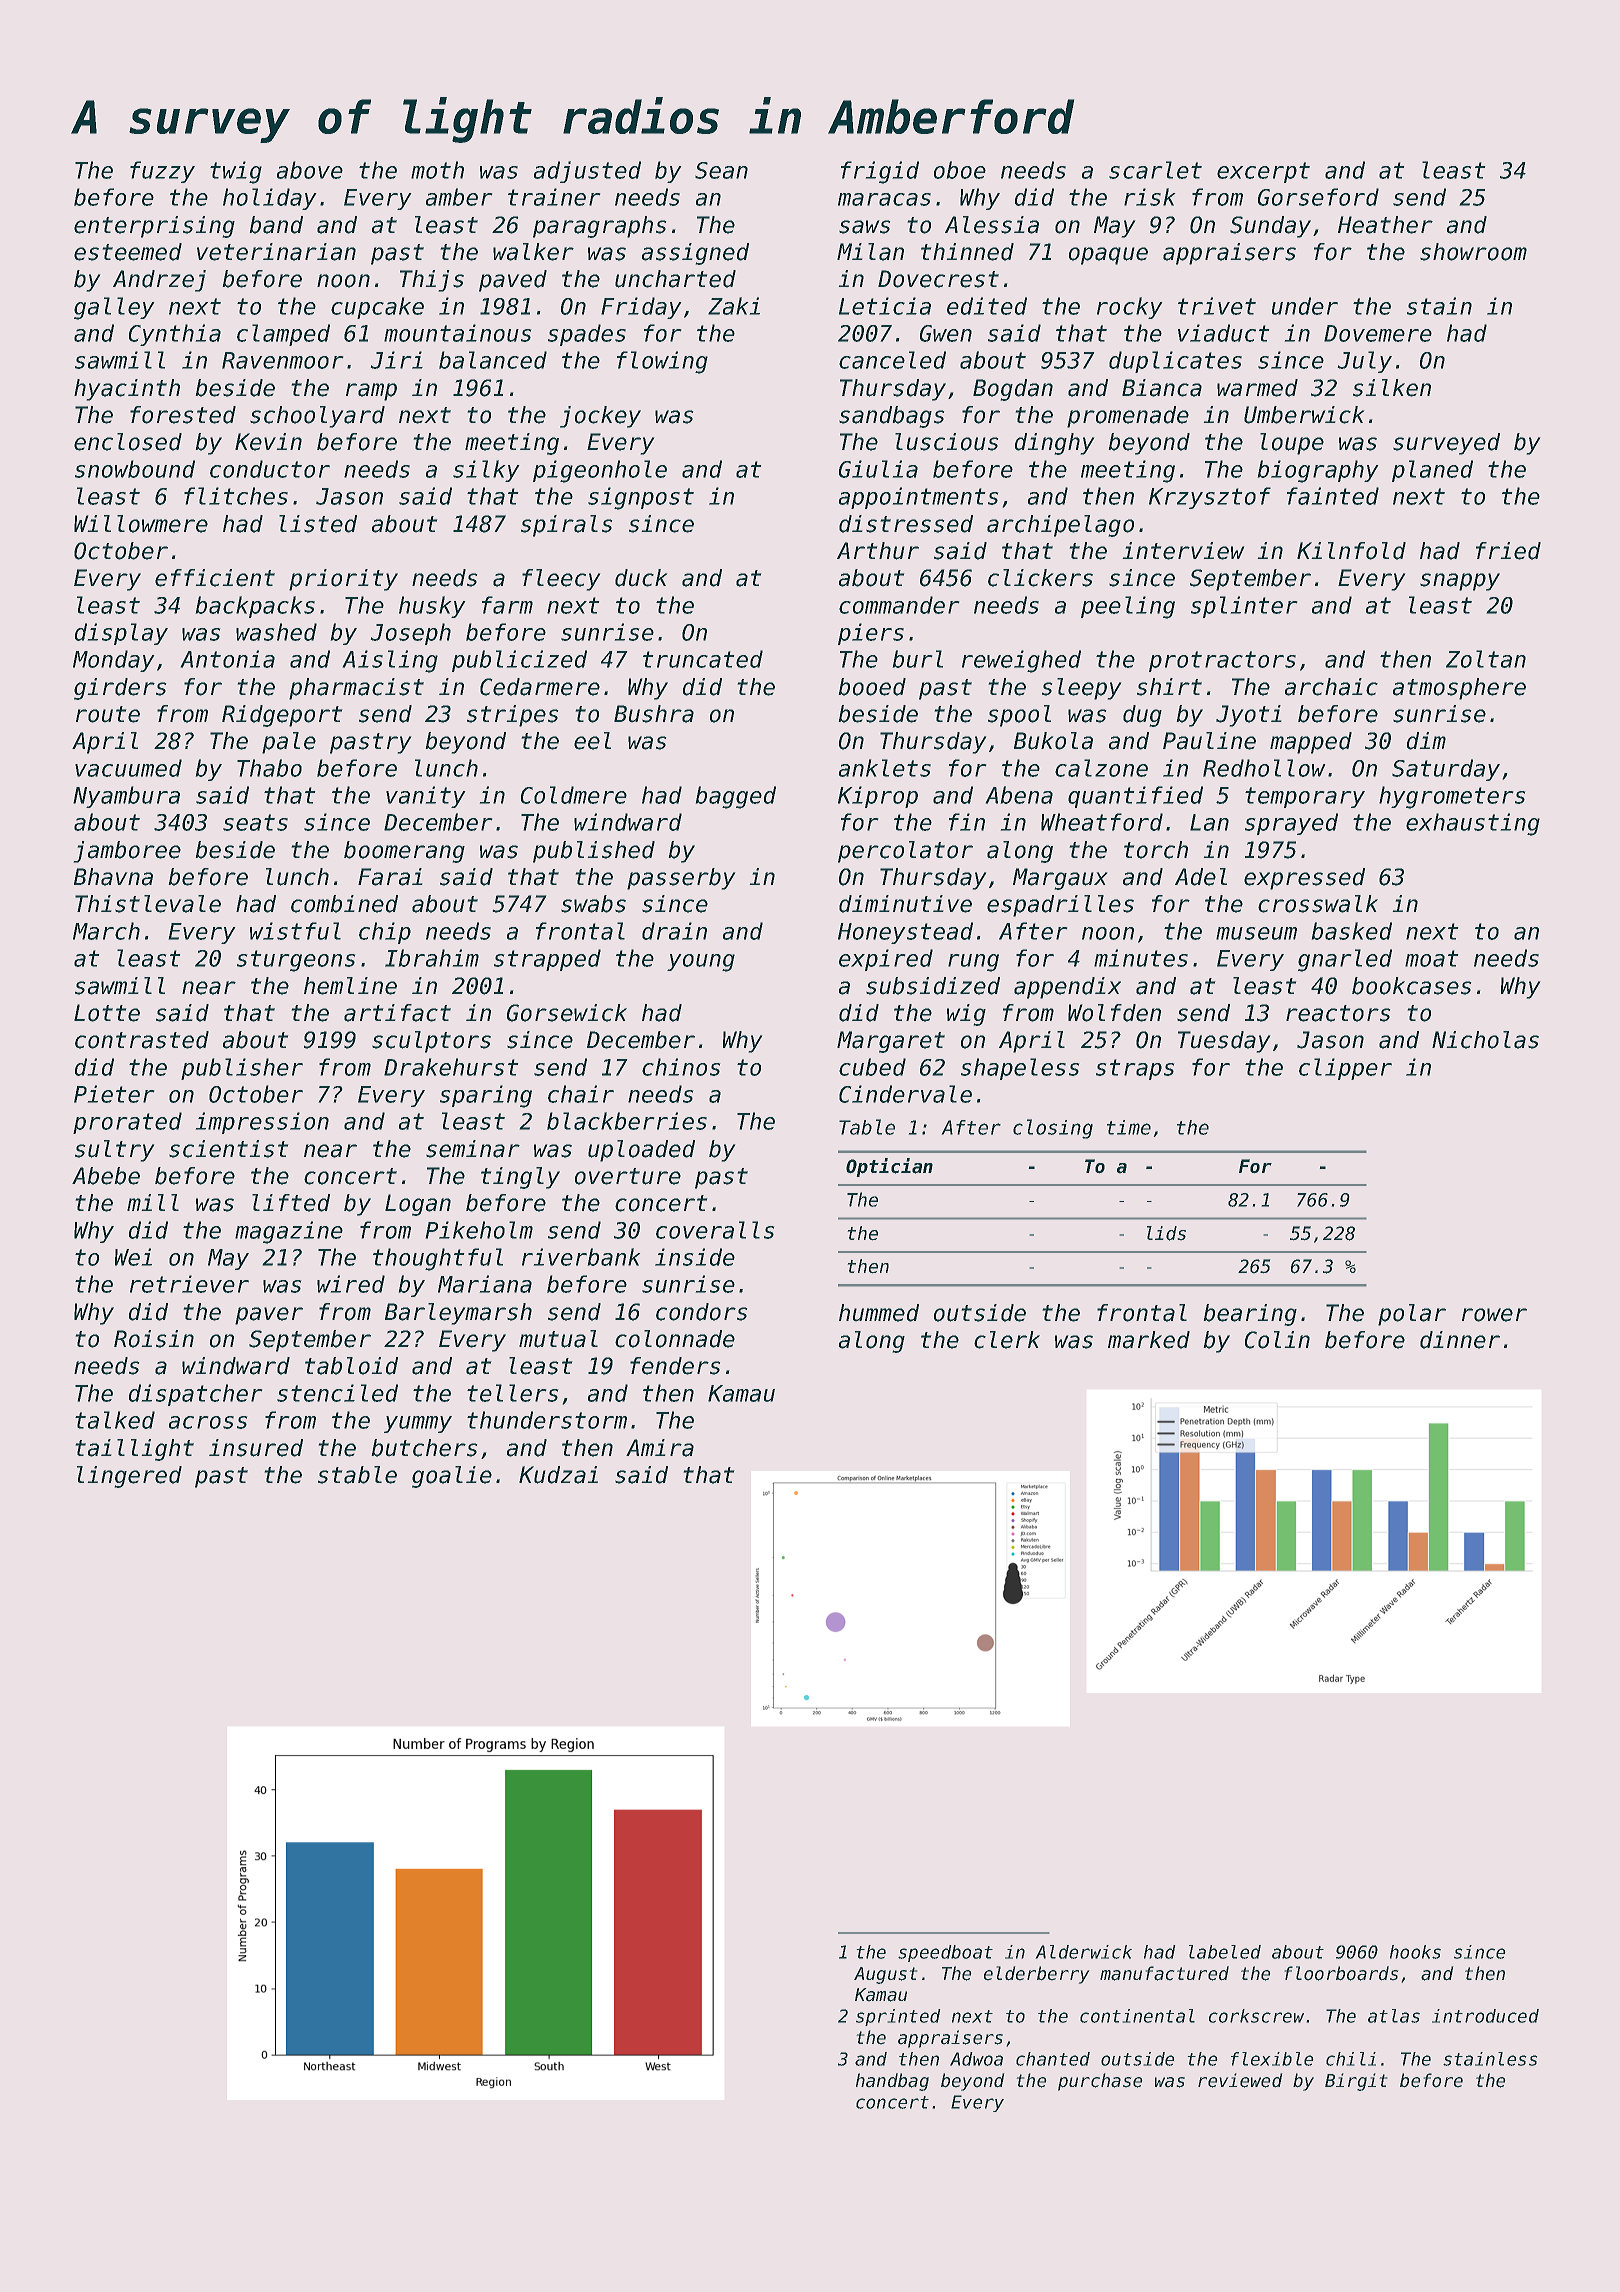 The height and width of the document is (2292, 1620). Describe the element at coordinates (377, 308) in the document. I see `cupcake` at that location.
